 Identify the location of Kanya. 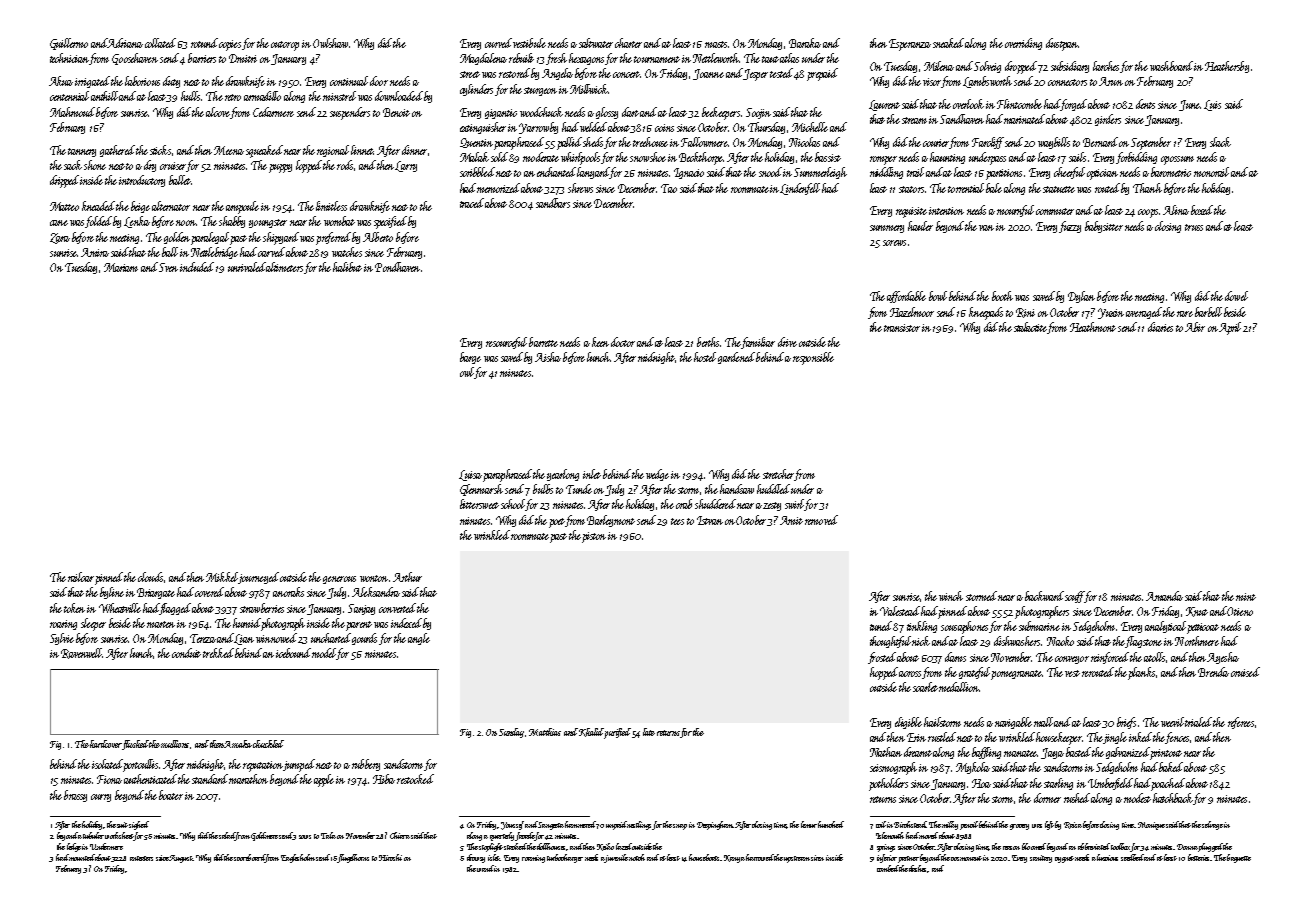
(734, 859).
